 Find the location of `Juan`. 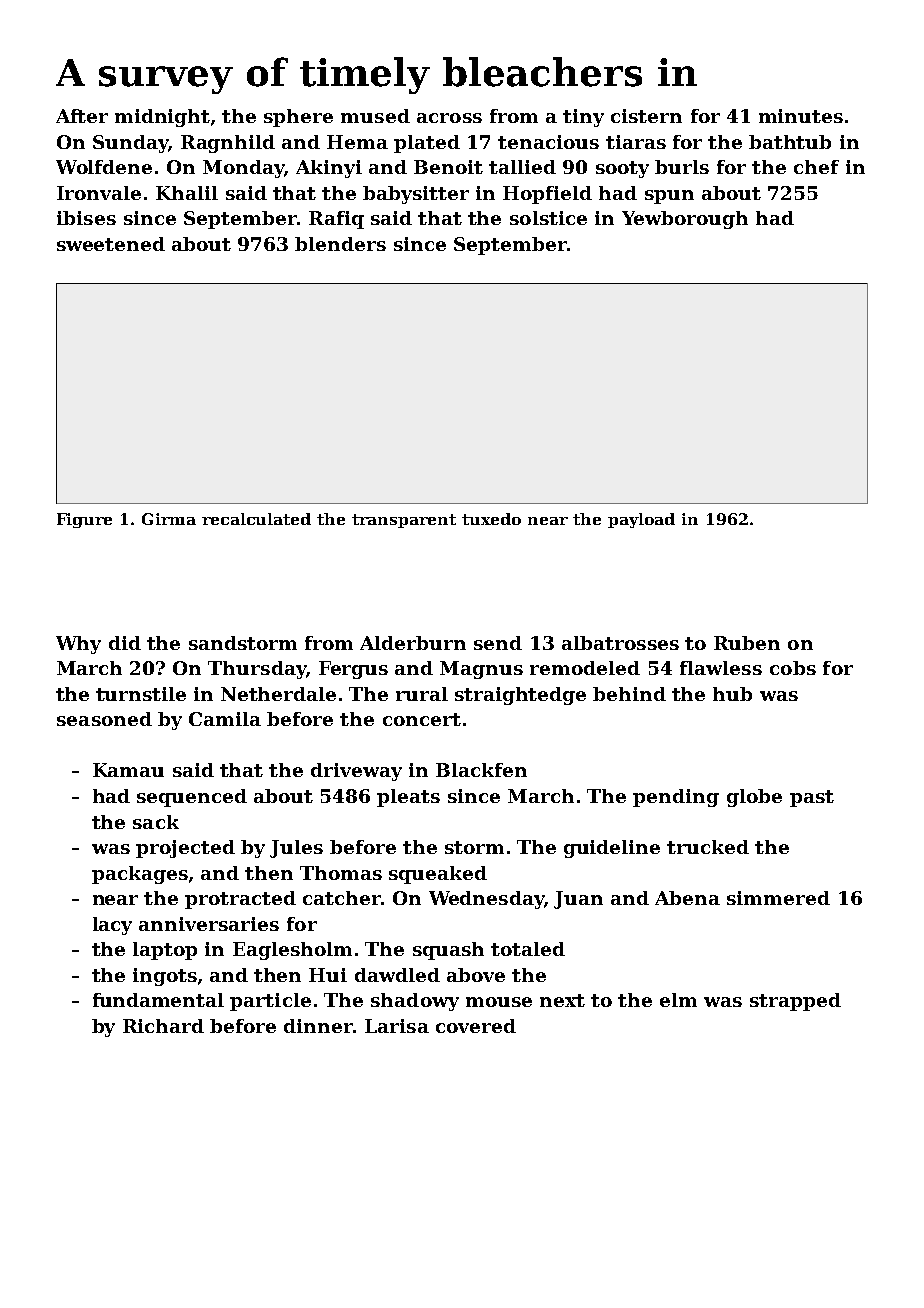

Juan is located at coordinates (578, 900).
